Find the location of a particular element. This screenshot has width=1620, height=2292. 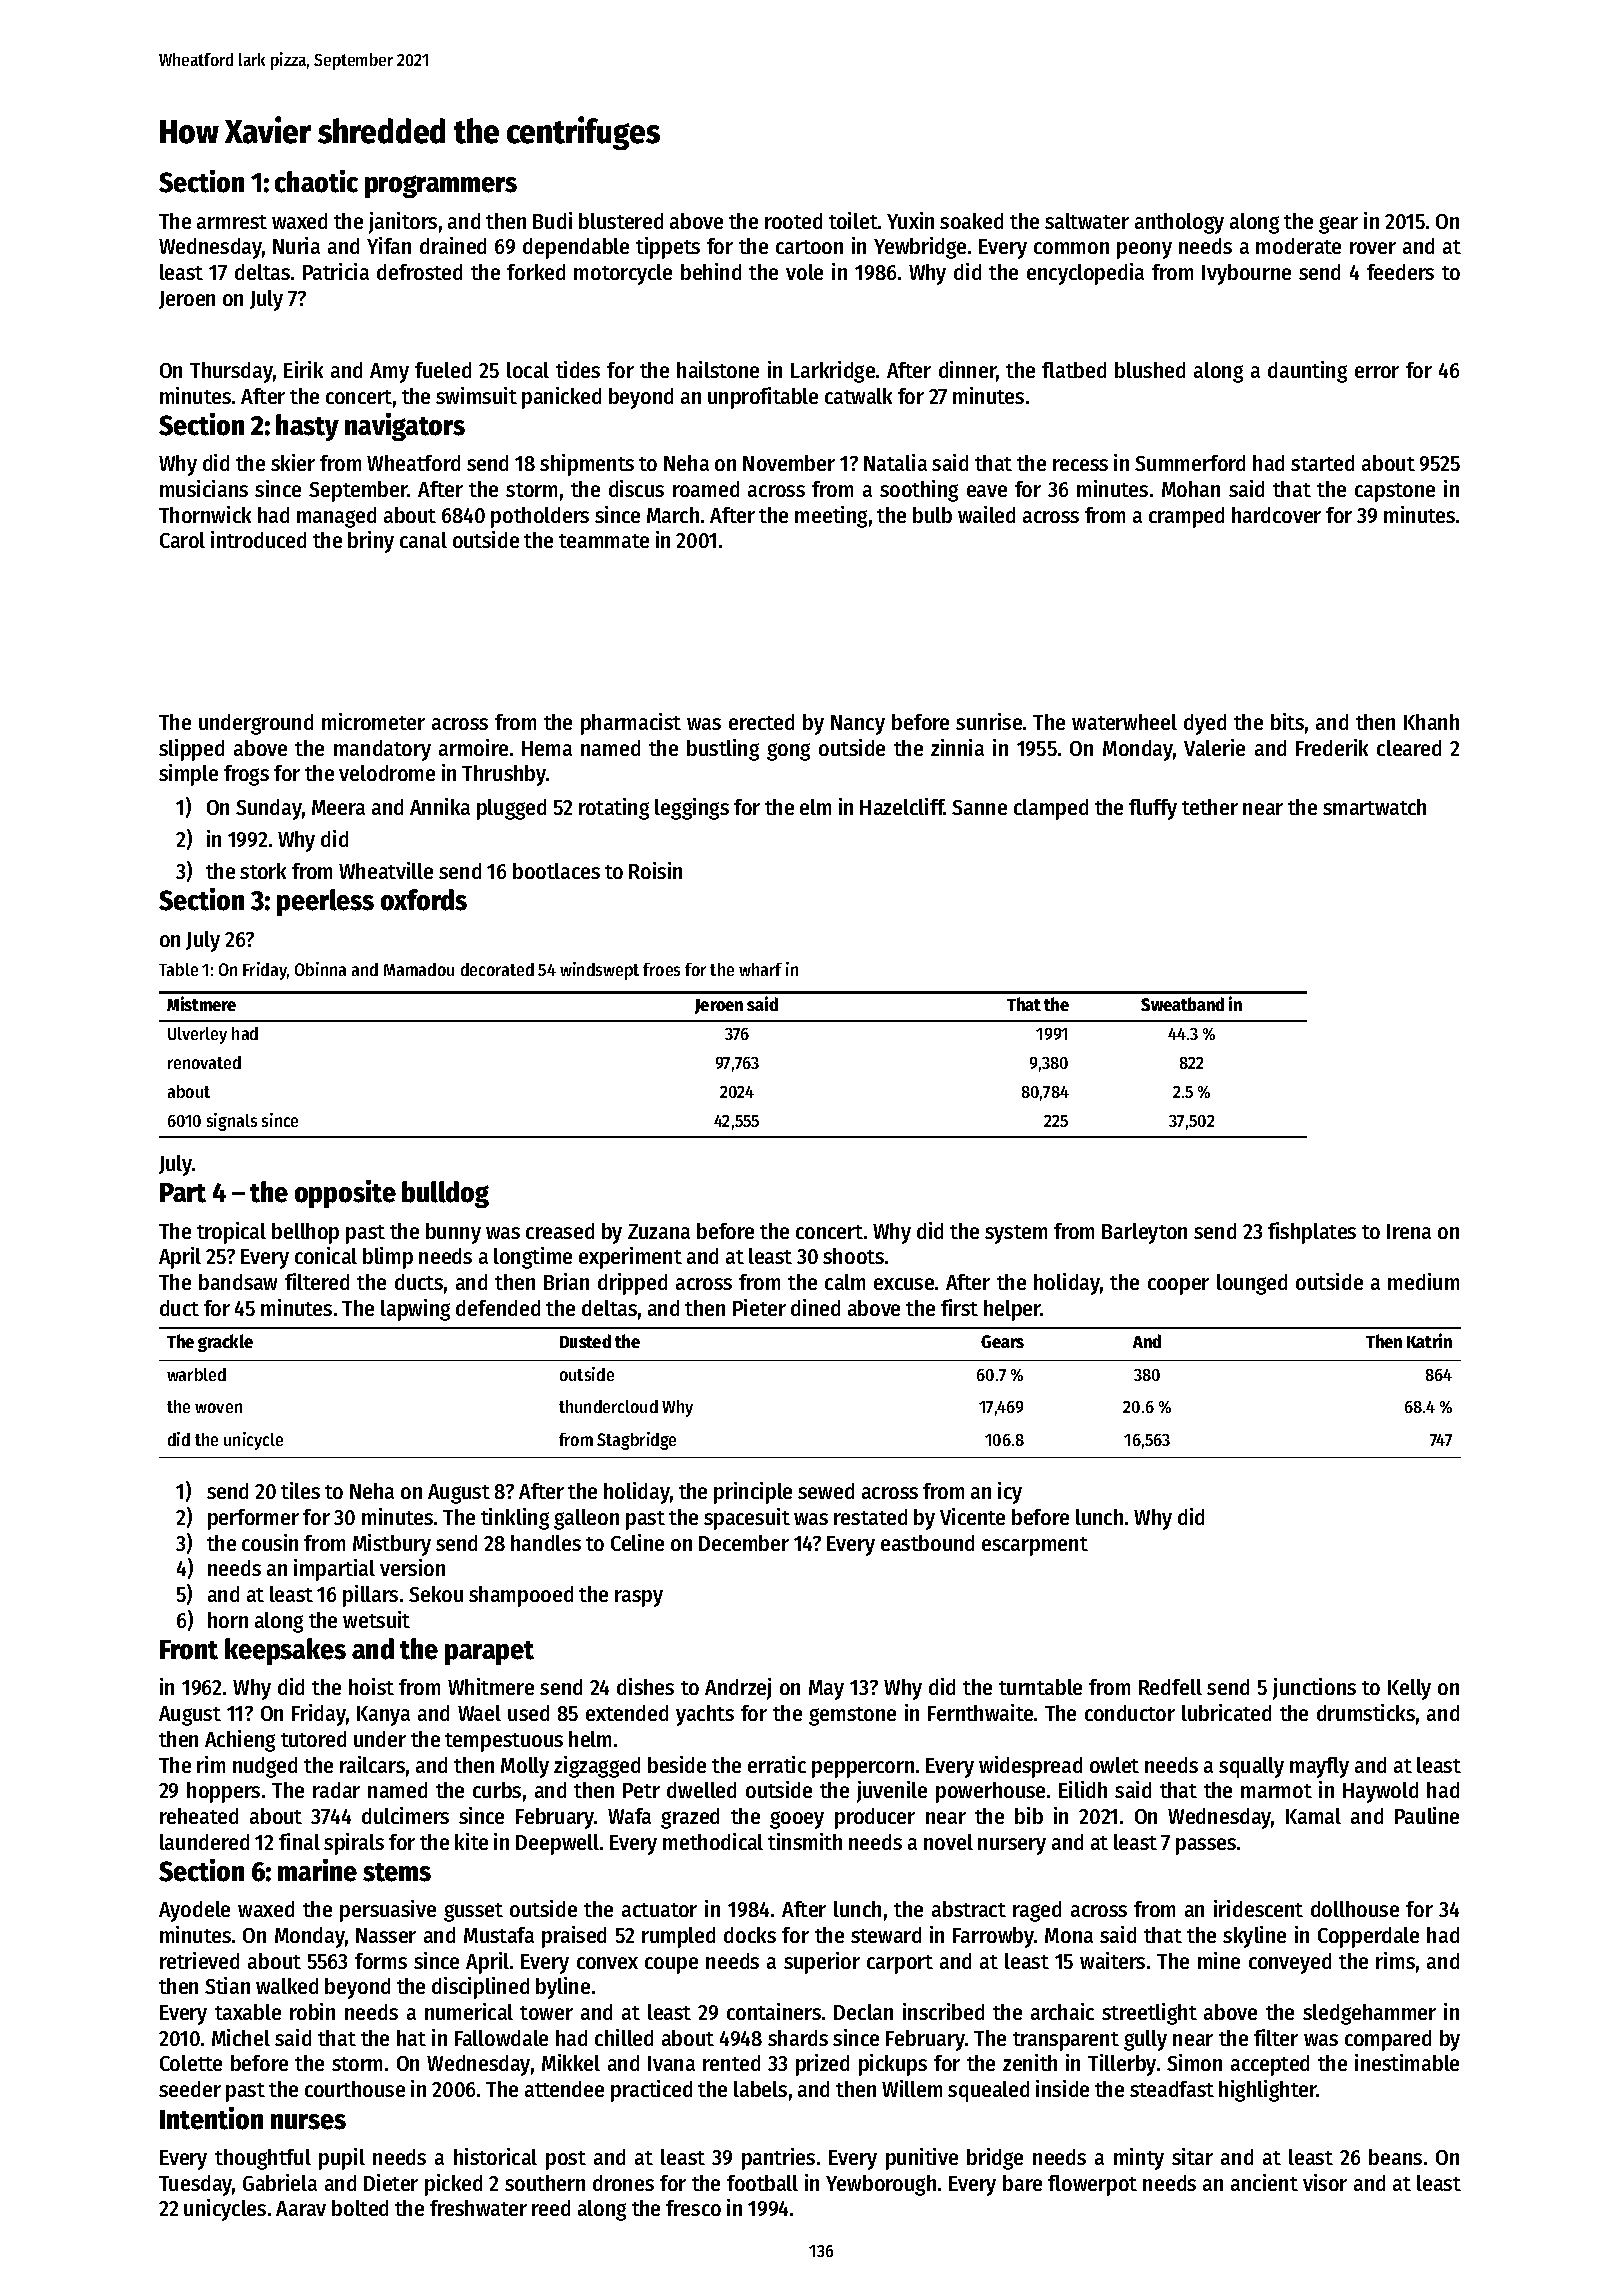

Fernthwaite is located at coordinates (980, 1712).
